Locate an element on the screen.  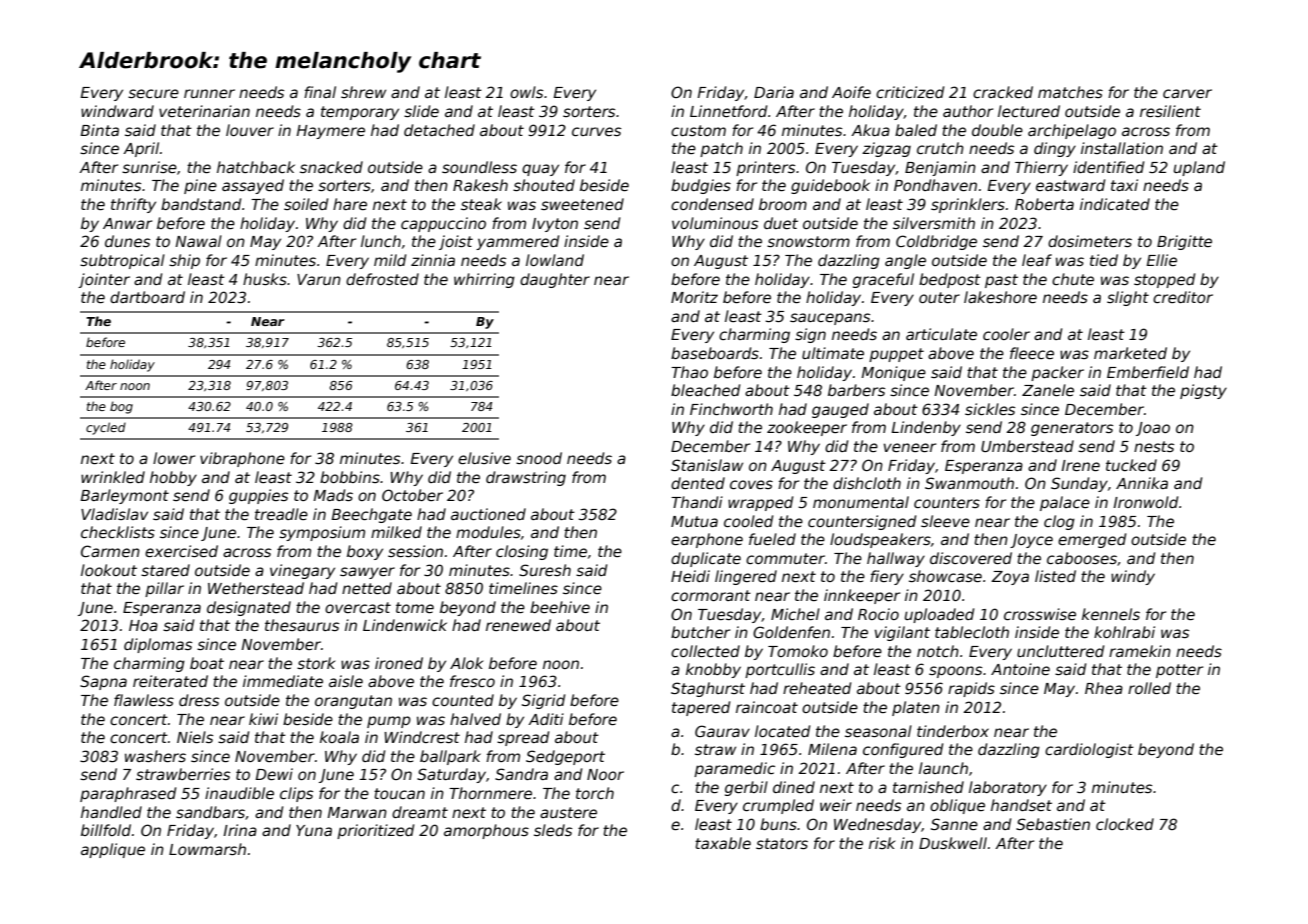
applique is located at coordinates (113, 850).
